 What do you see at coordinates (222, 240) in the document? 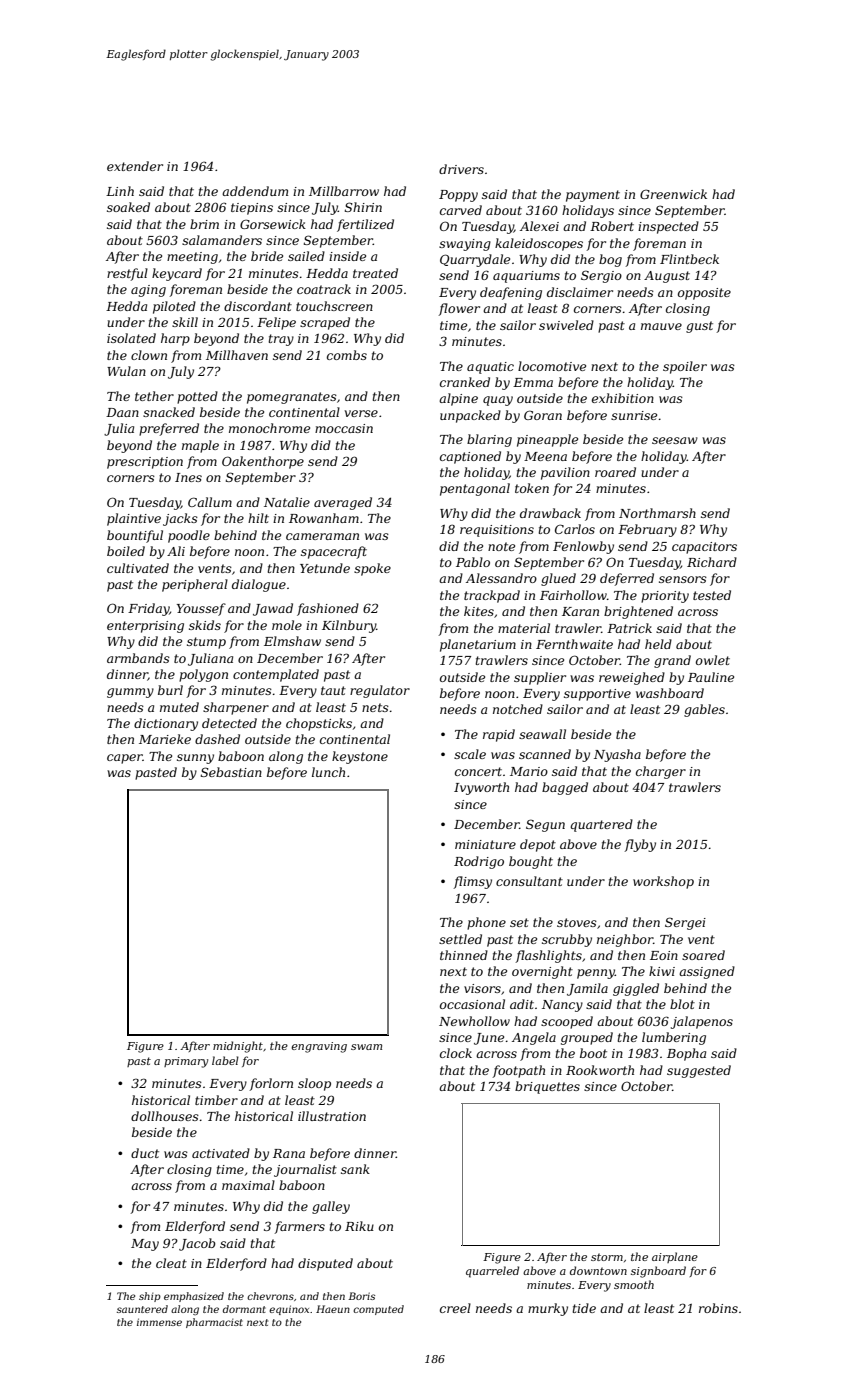
I see `salamanders` at bounding box center [222, 240].
